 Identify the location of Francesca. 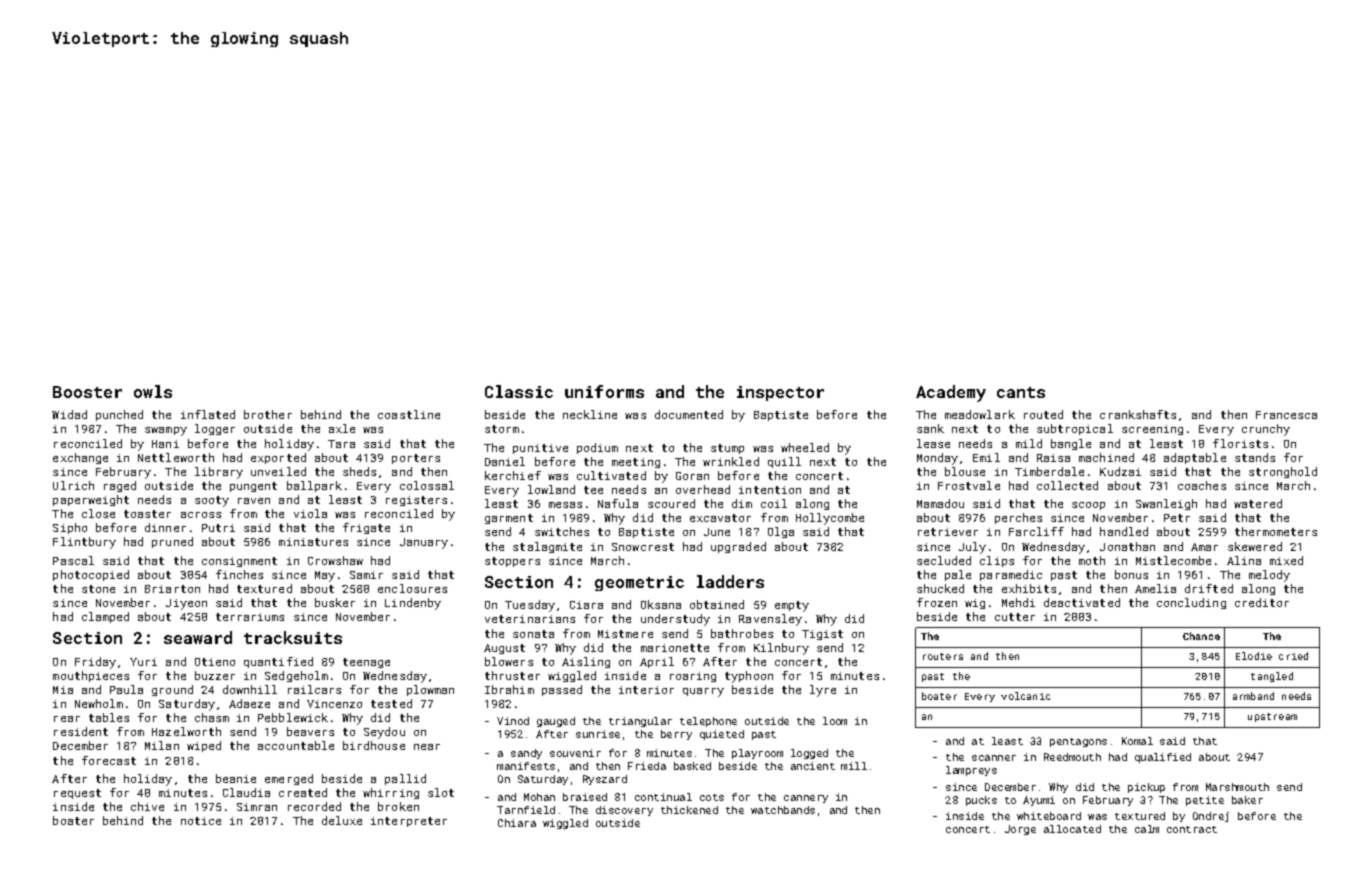
(1286, 415).
